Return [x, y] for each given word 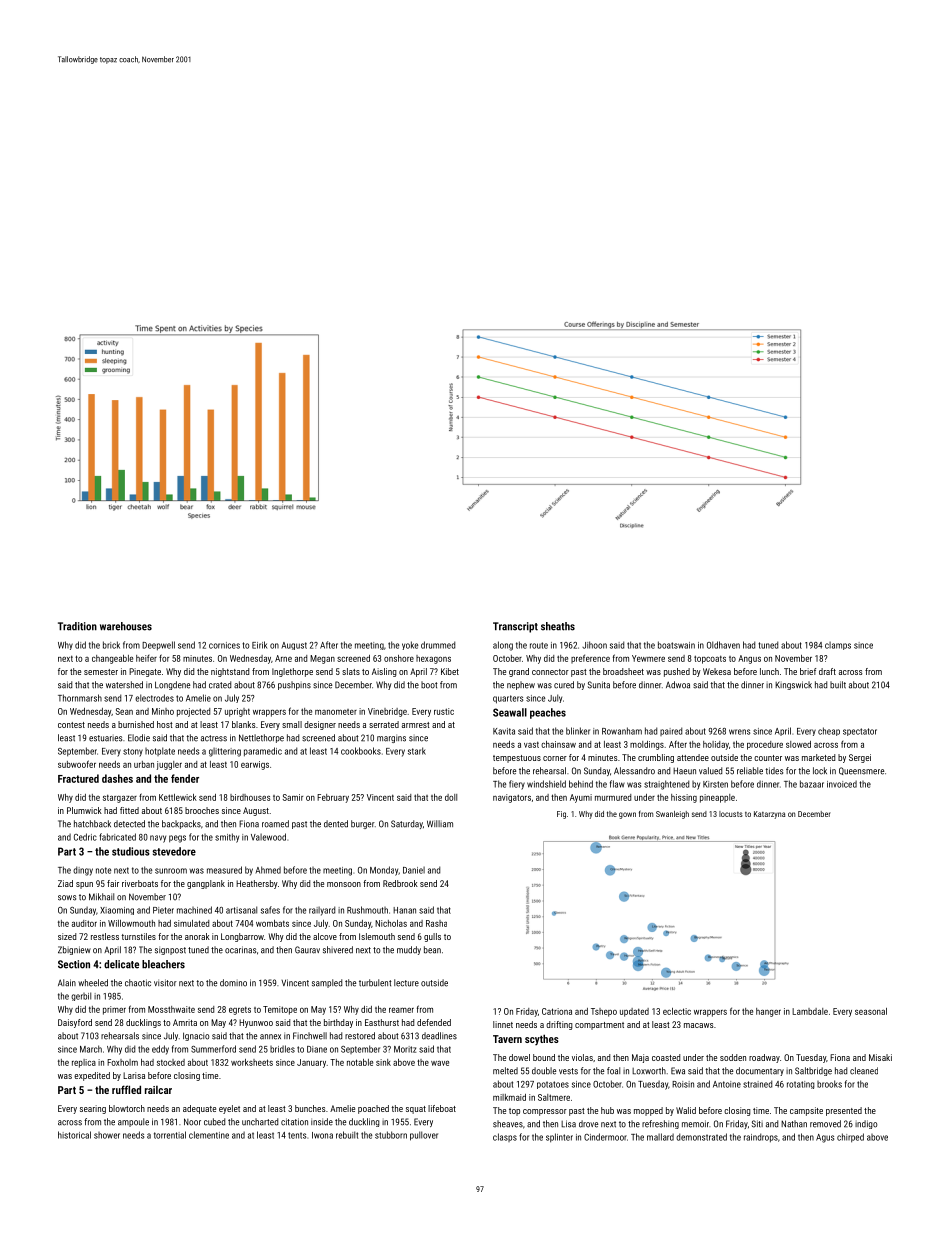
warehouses [126, 626]
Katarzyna [769, 815]
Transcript [515, 627]
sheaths [558, 626]
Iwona [322, 1135]
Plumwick [84, 810]
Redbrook [400, 883]
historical [74, 1135]
